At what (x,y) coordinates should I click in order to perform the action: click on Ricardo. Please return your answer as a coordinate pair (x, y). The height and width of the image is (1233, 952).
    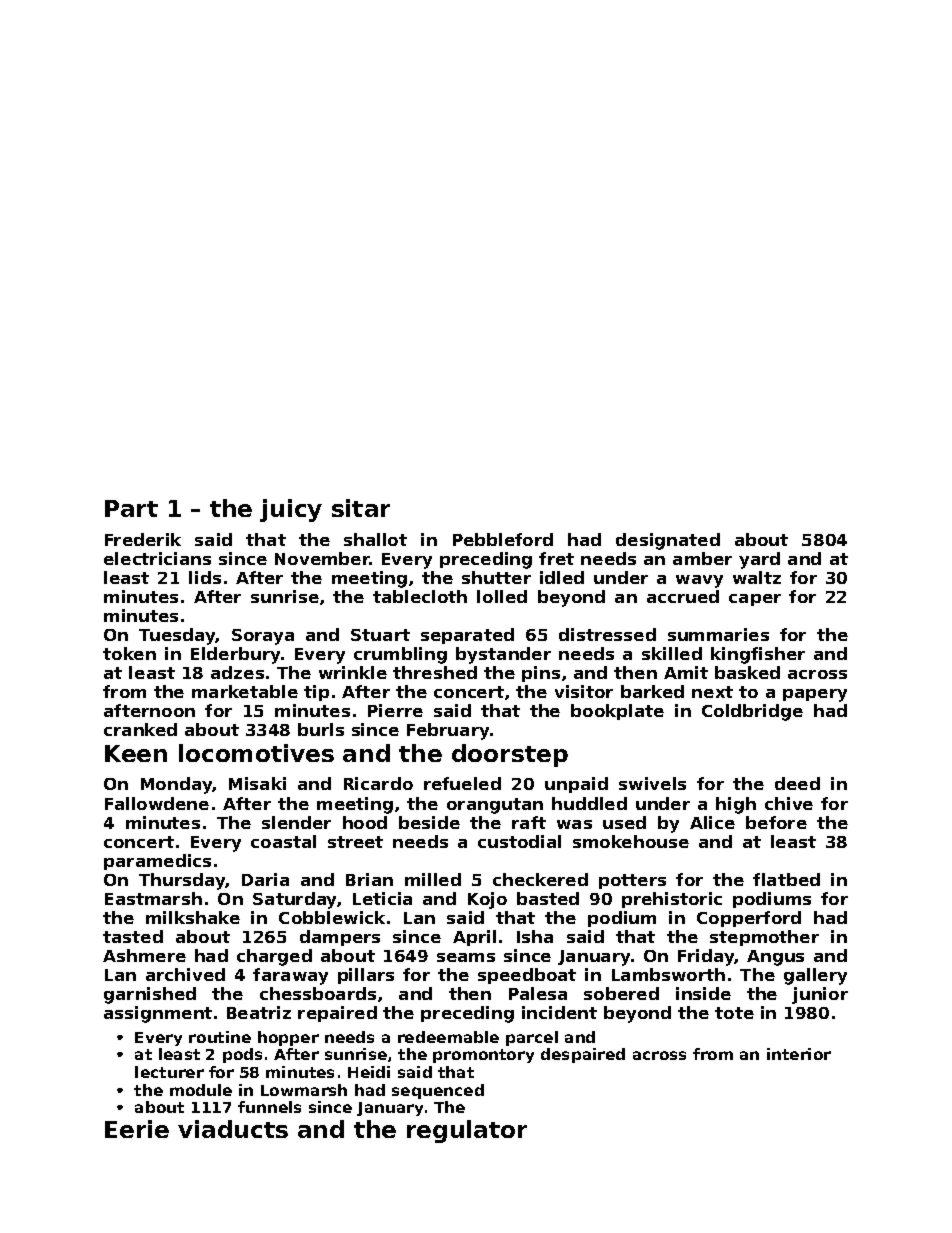
    Looking at the image, I should click on (378, 783).
